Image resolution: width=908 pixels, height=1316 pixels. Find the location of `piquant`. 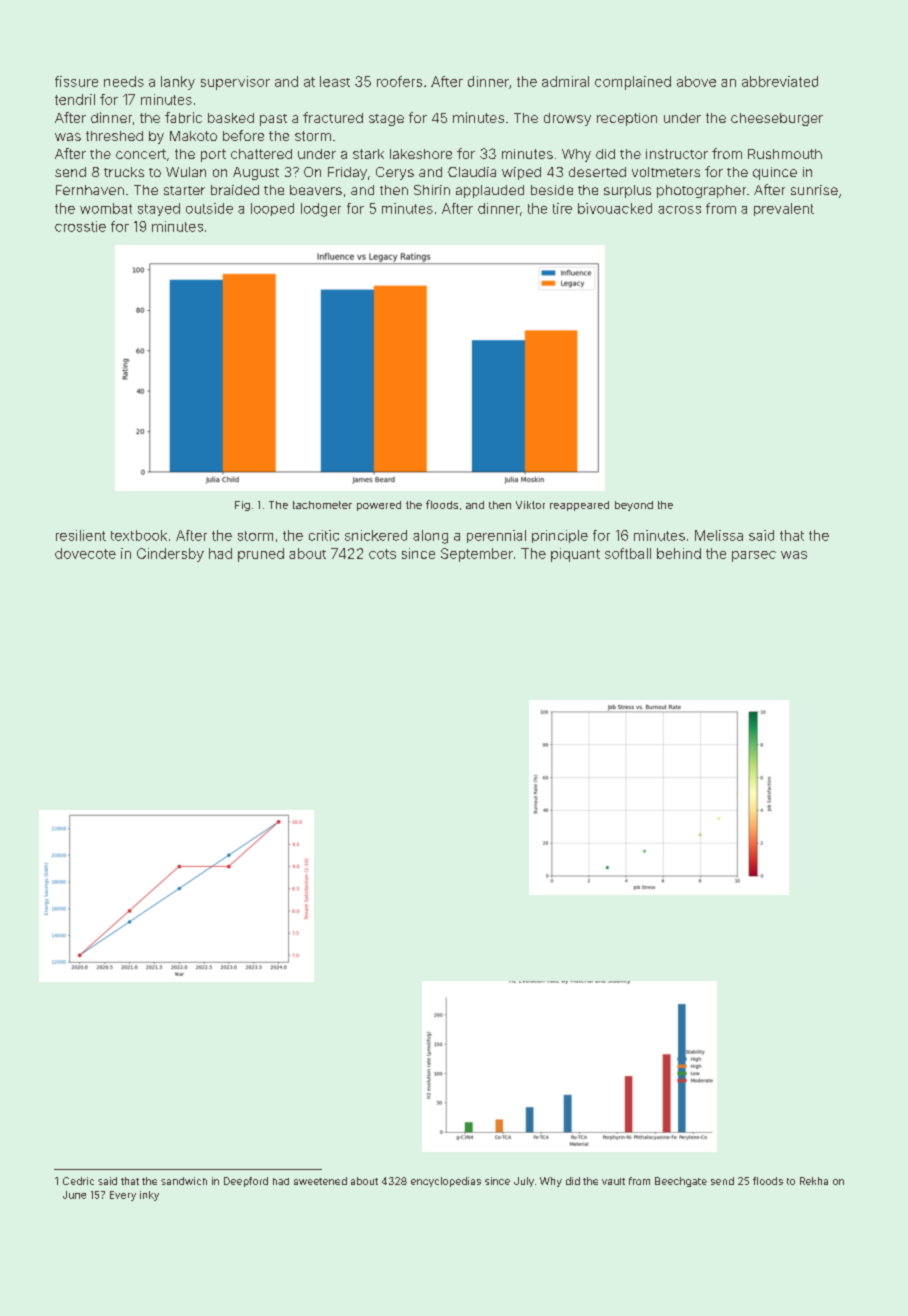

piquant is located at coordinates (575, 555).
